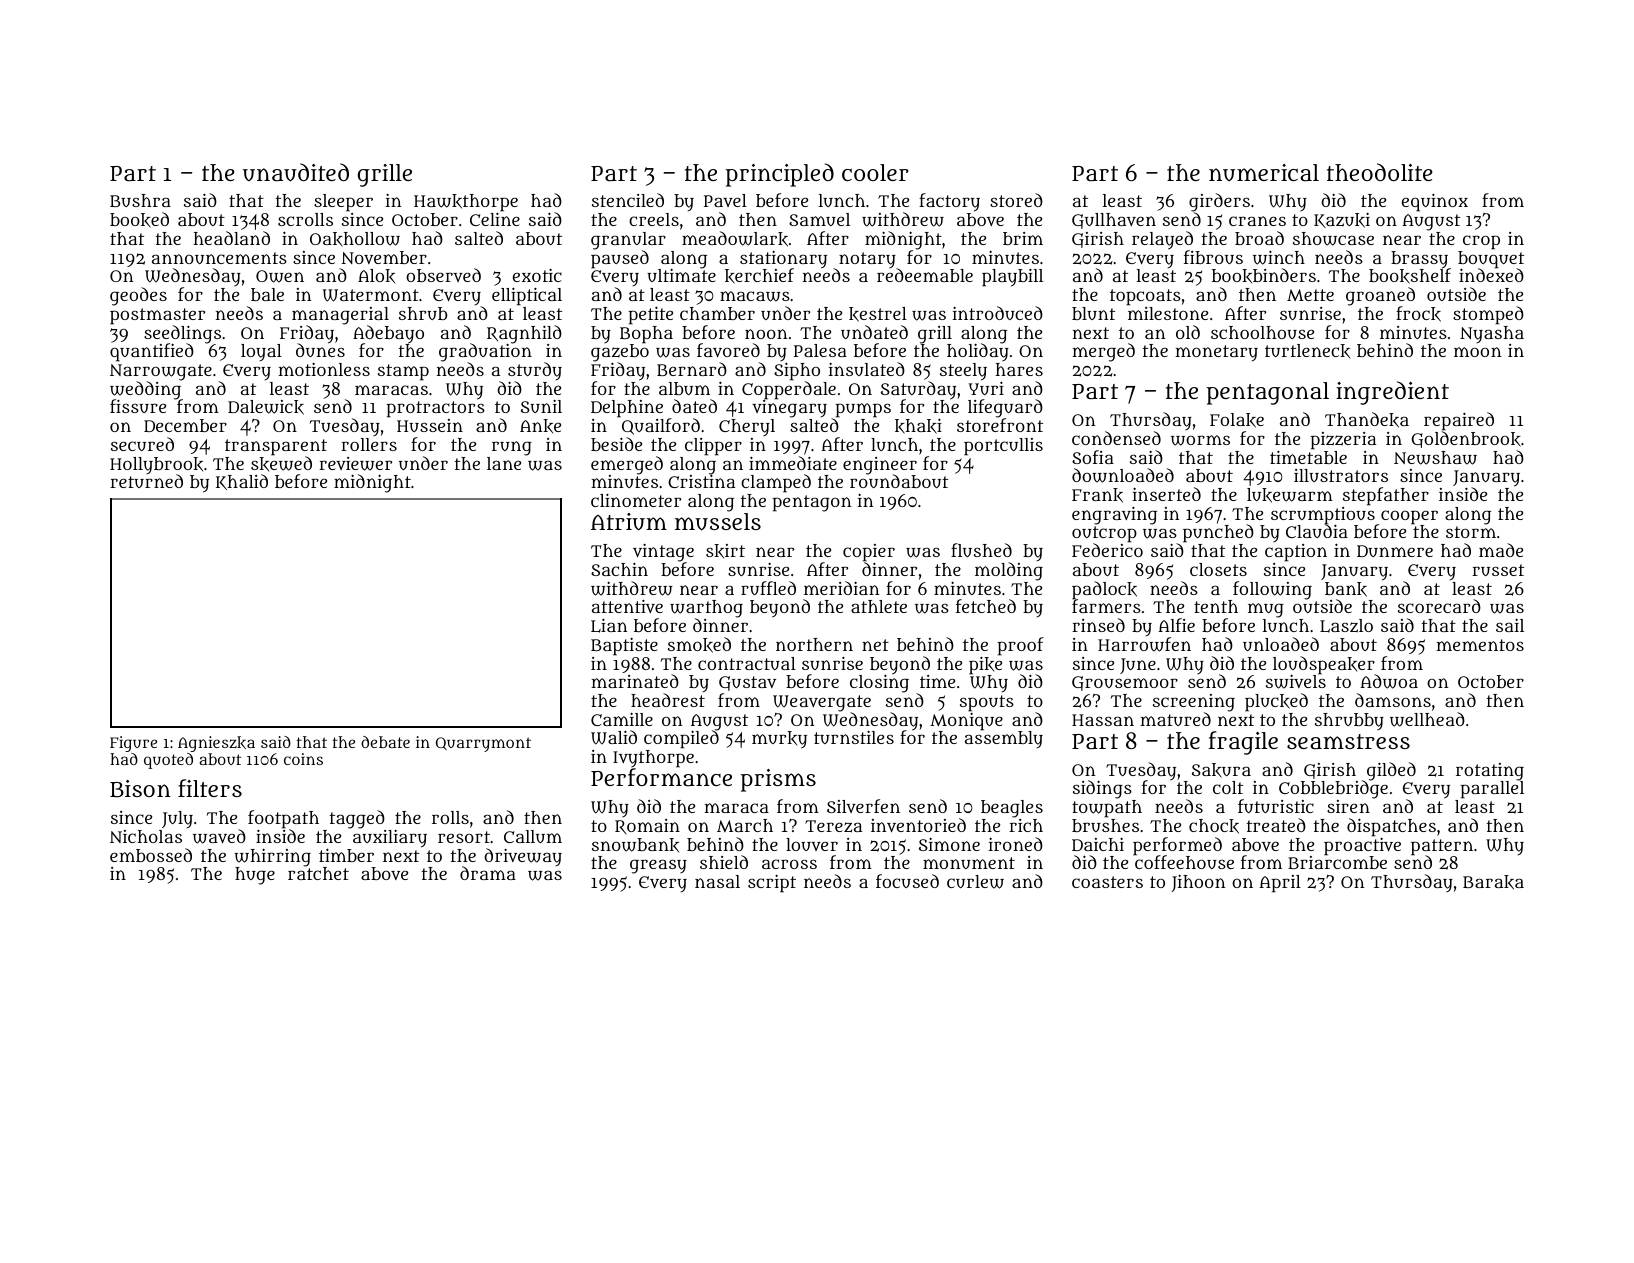  Describe the element at coordinates (146, 481) in the page. I see `returned` at that location.
